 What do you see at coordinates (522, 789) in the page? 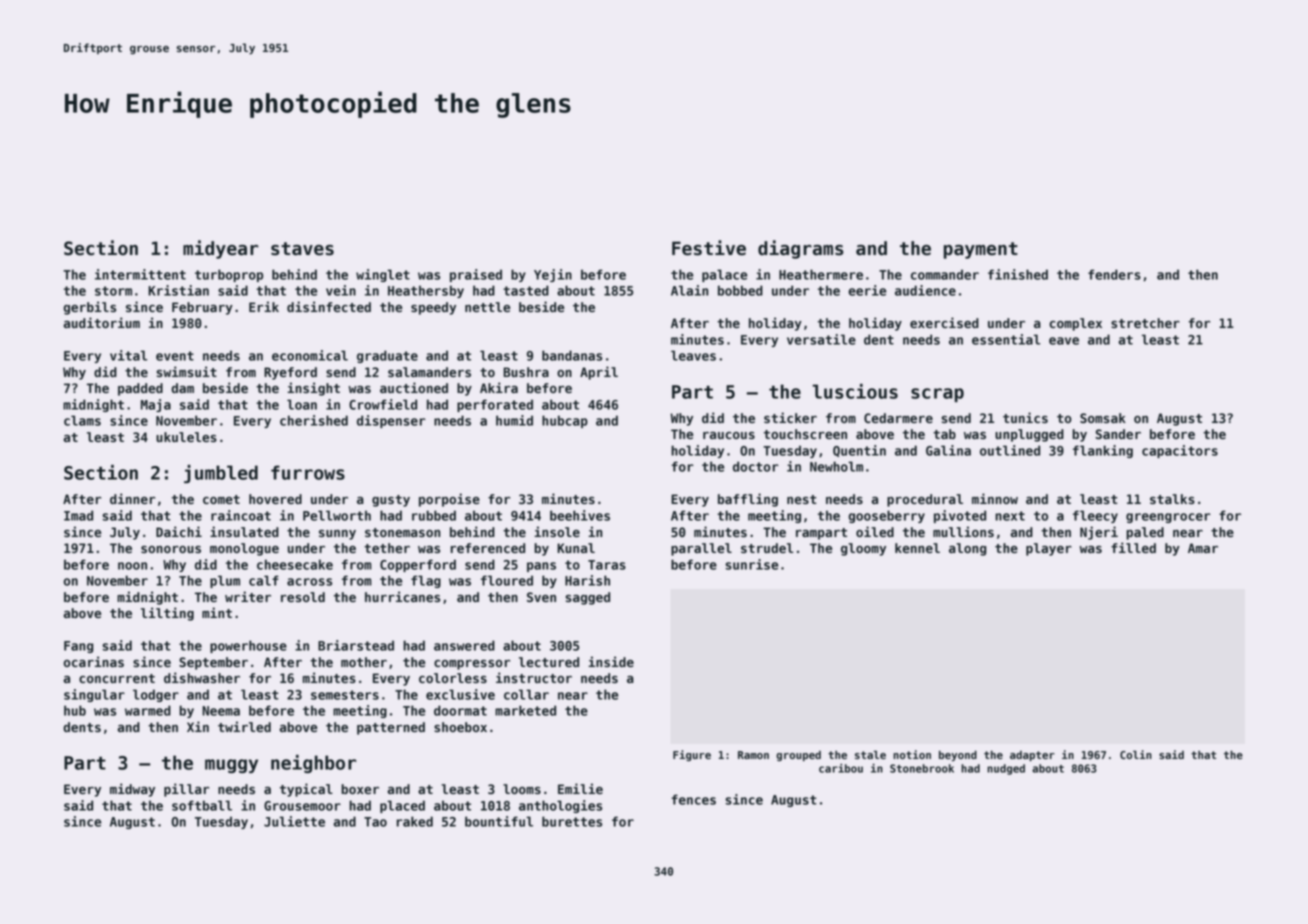
I see `looms` at bounding box center [522, 789].
